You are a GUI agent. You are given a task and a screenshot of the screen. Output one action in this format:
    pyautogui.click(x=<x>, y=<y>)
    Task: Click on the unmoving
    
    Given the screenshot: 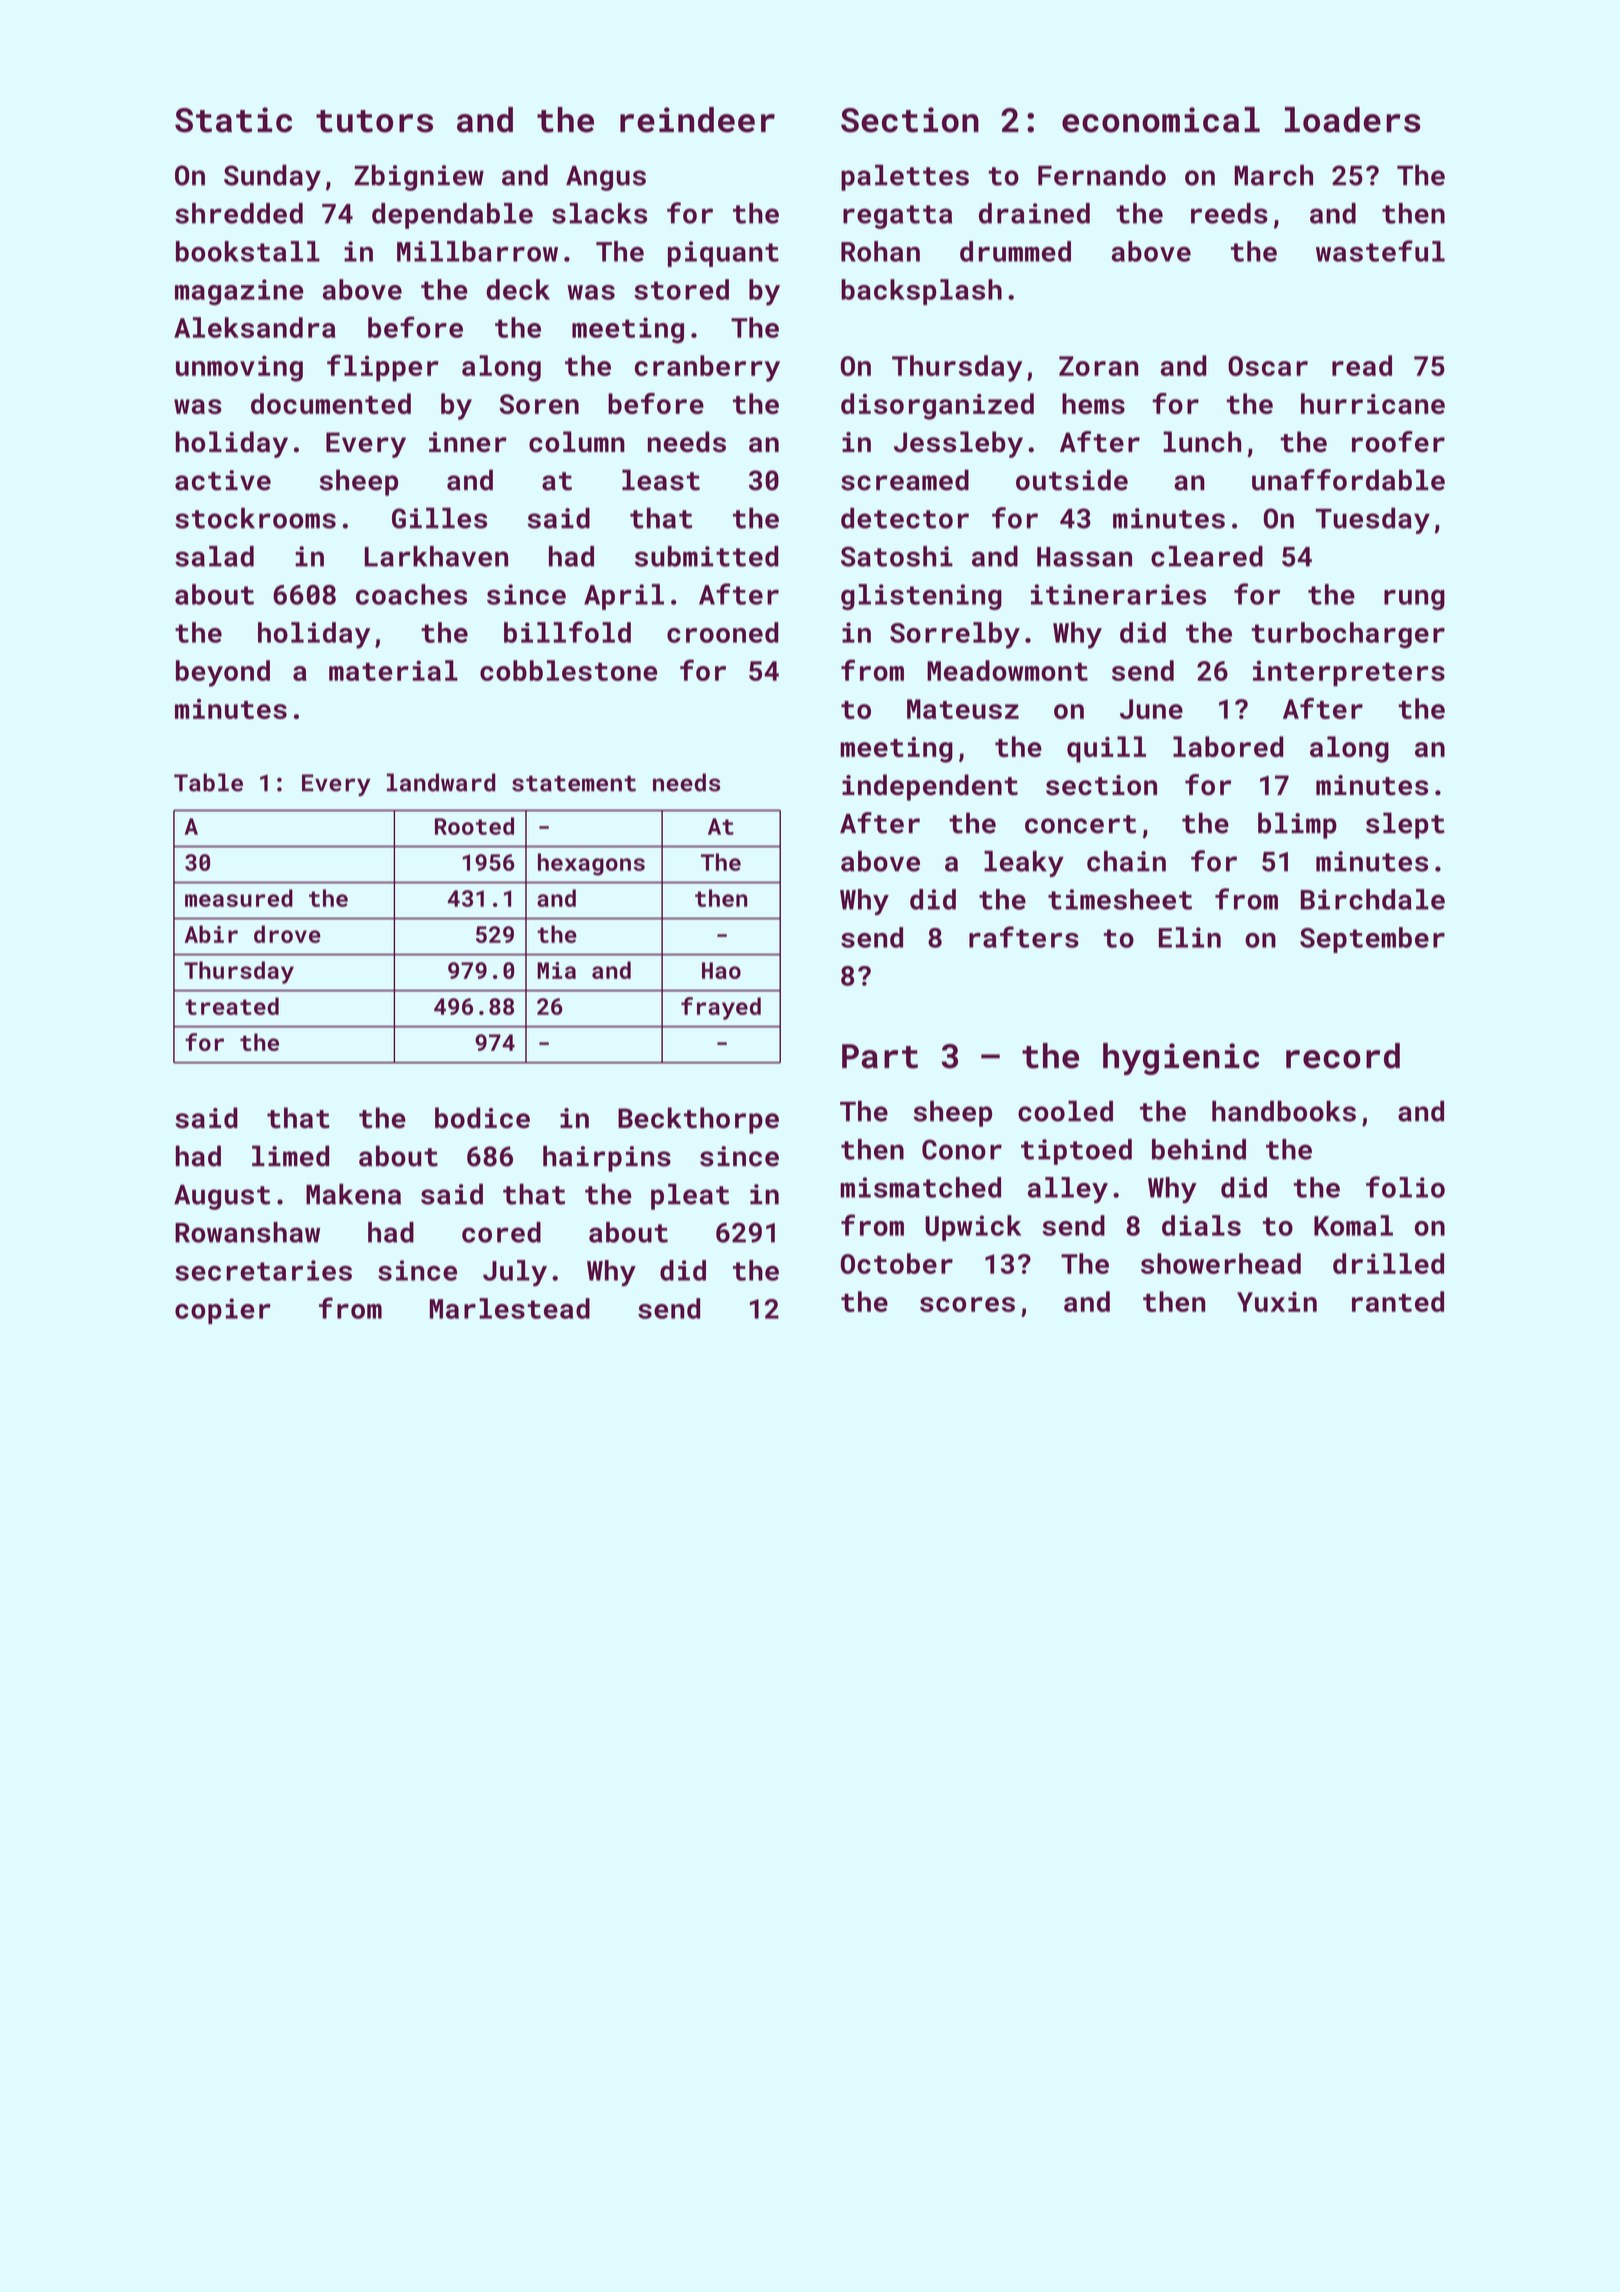 What is the action you would take?
    pyautogui.click(x=239, y=368)
